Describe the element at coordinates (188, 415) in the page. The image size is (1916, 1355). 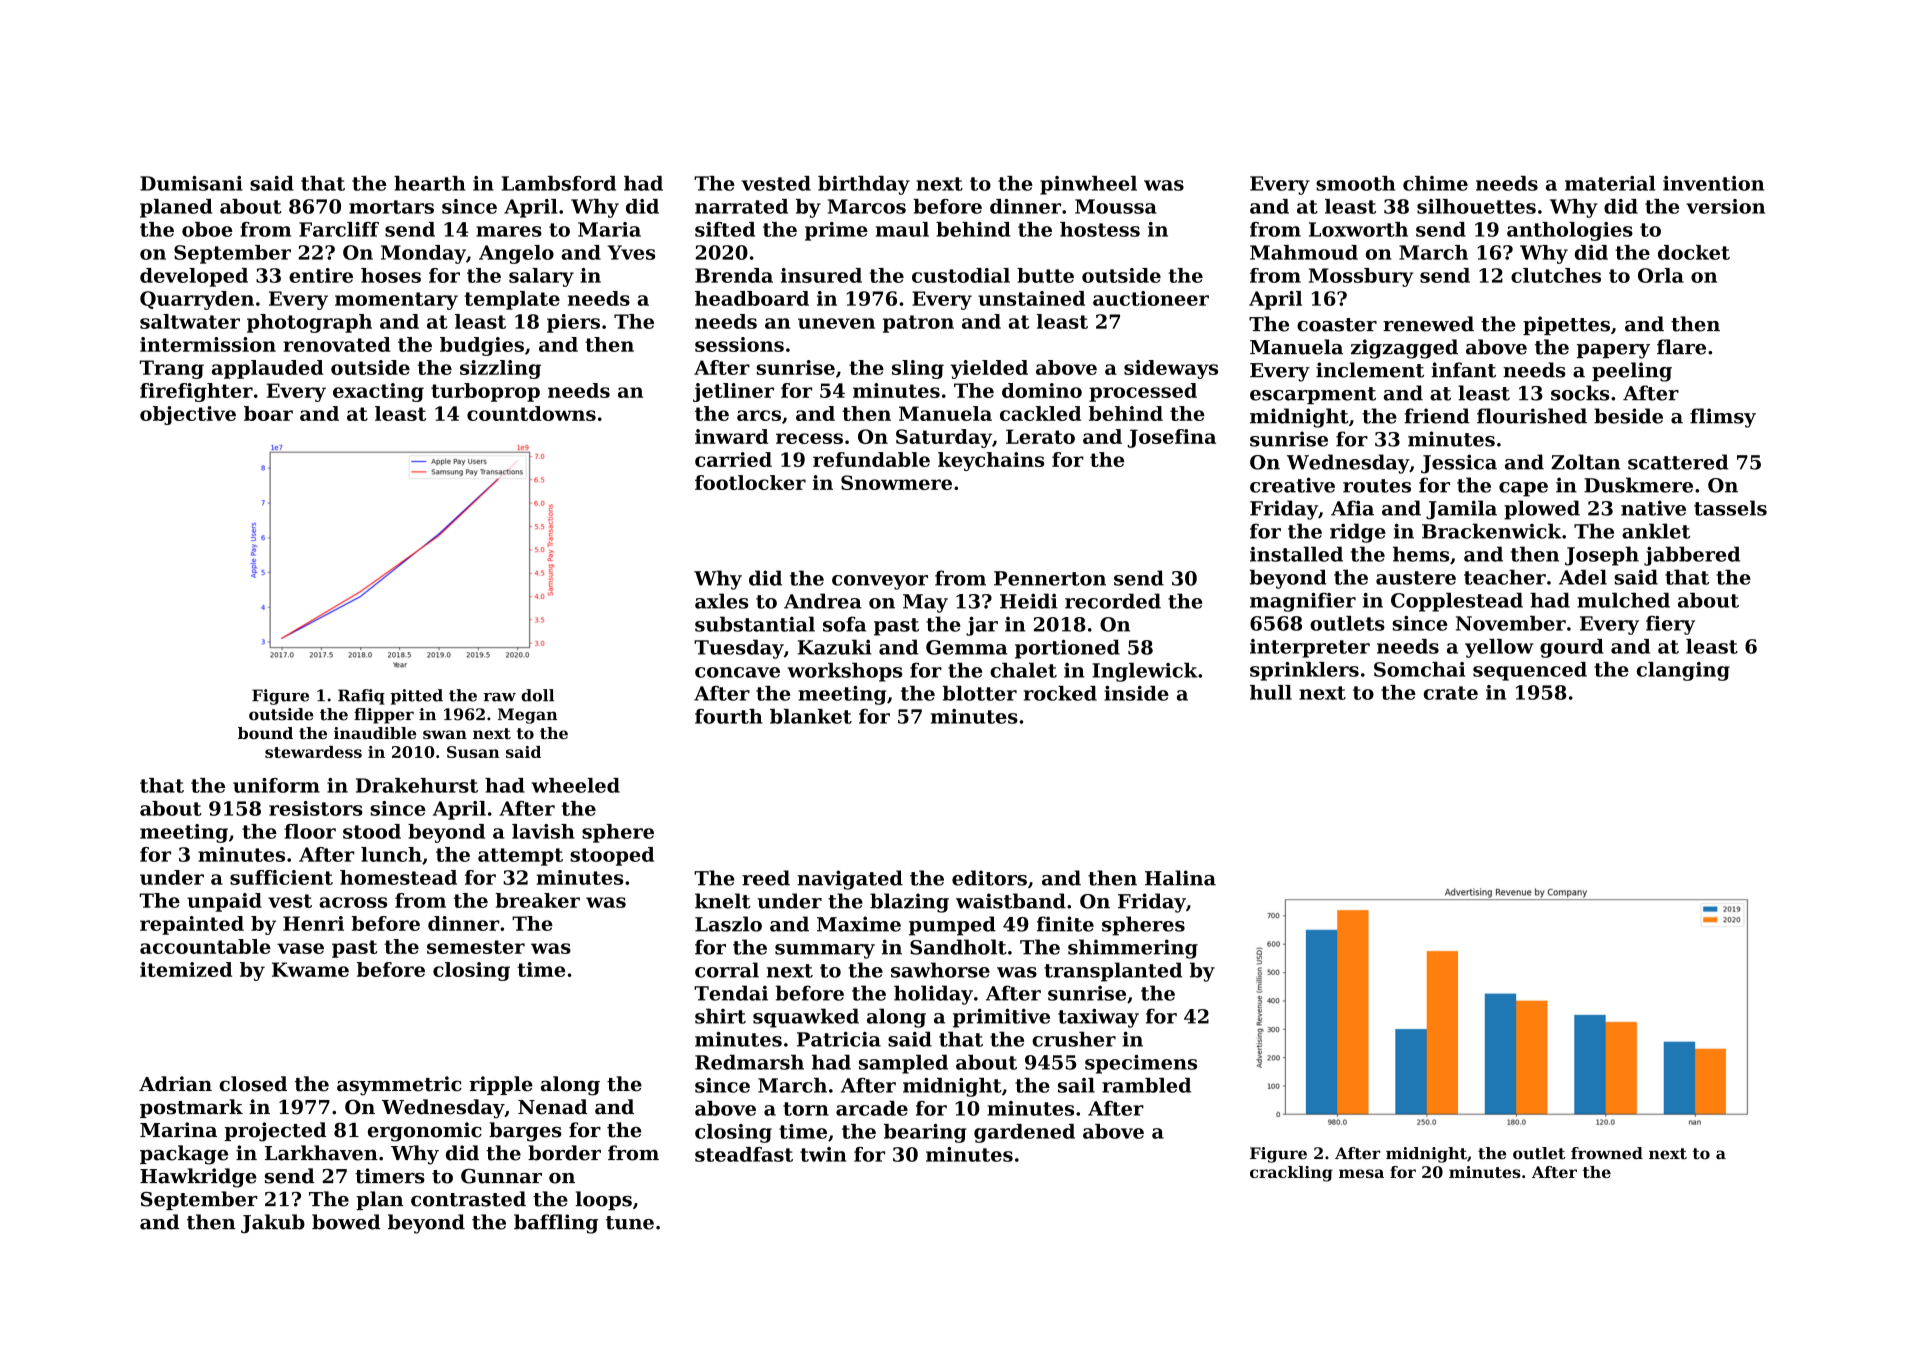
I see `objective` at that location.
